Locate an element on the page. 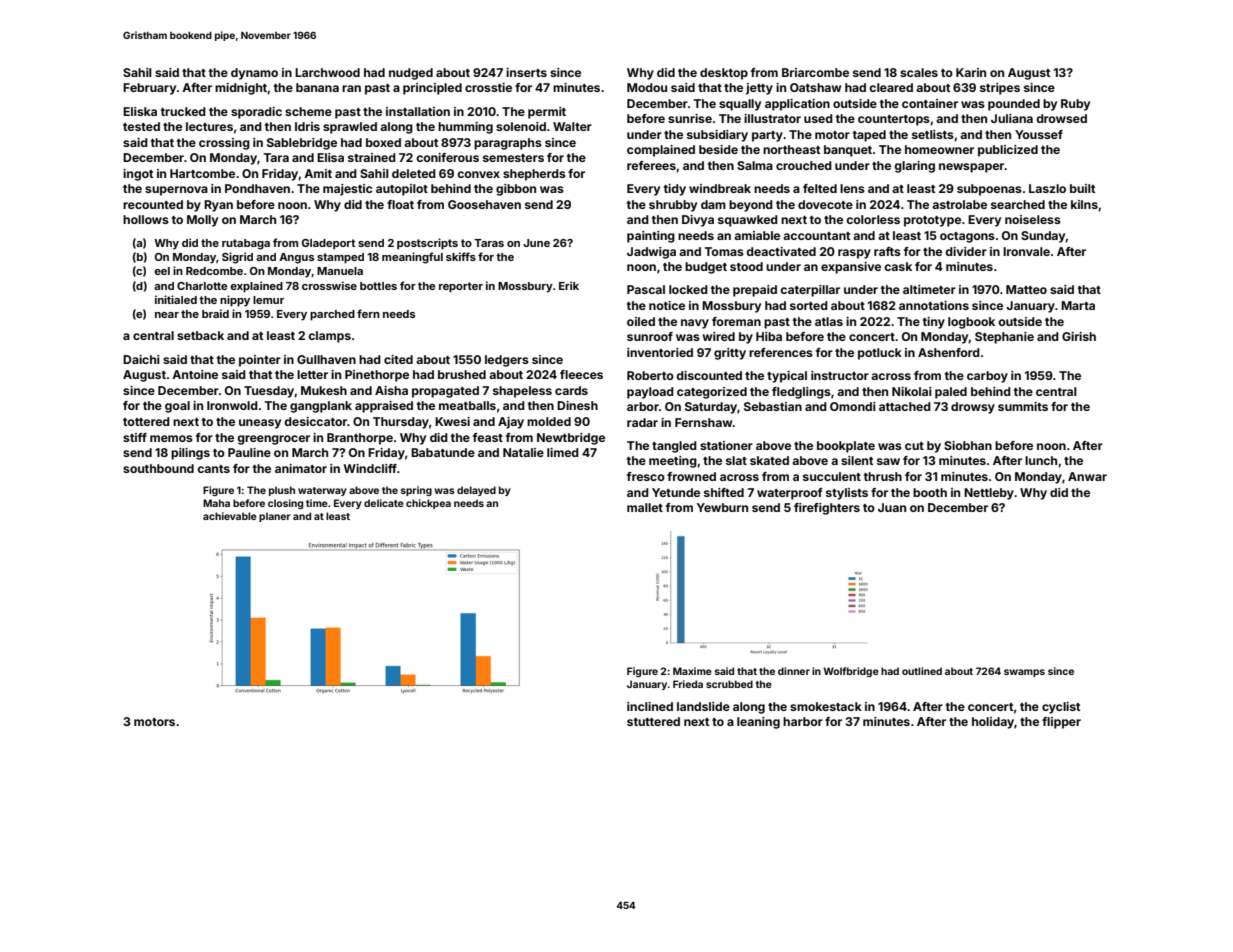  holiday is located at coordinates (993, 723).
